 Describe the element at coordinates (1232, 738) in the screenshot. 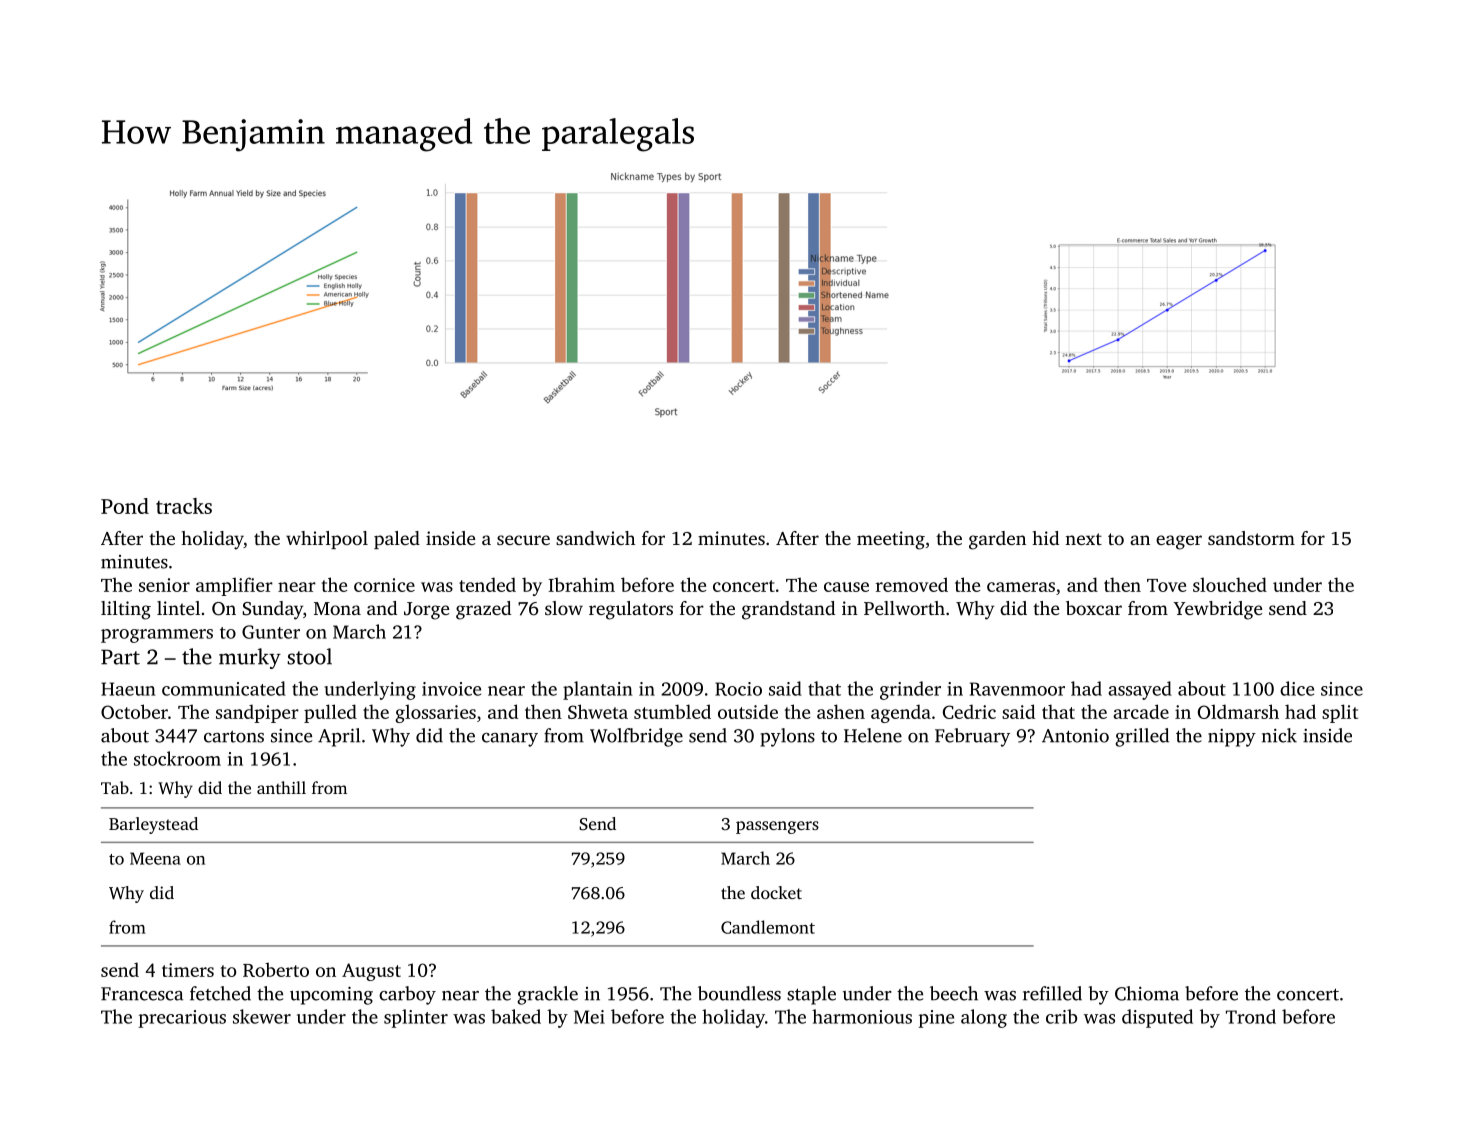

I see `nippy` at that location.
